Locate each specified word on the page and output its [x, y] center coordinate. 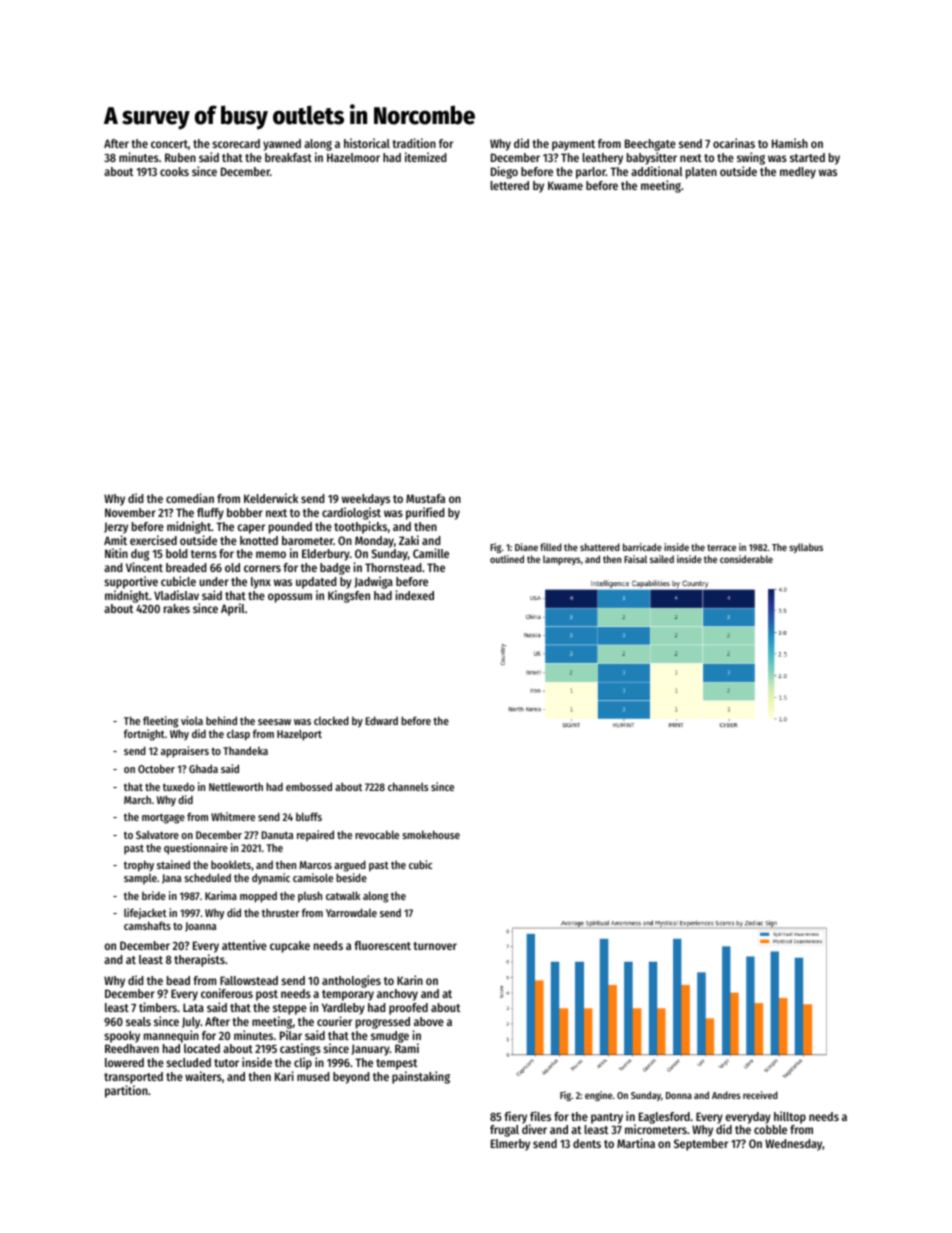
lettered [509, 185]
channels [408, 786]
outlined [507, 559]
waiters [203, 1076]
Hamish [790, 143]
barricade [642, 547]
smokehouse [431, 834]
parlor [591, 173]
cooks [174, 171]
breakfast [288, 157]
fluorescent [382, 945]
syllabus [806, 548]
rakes [177, 608]
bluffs [309, 816]
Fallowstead [249, 980]
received [760, 1095]
